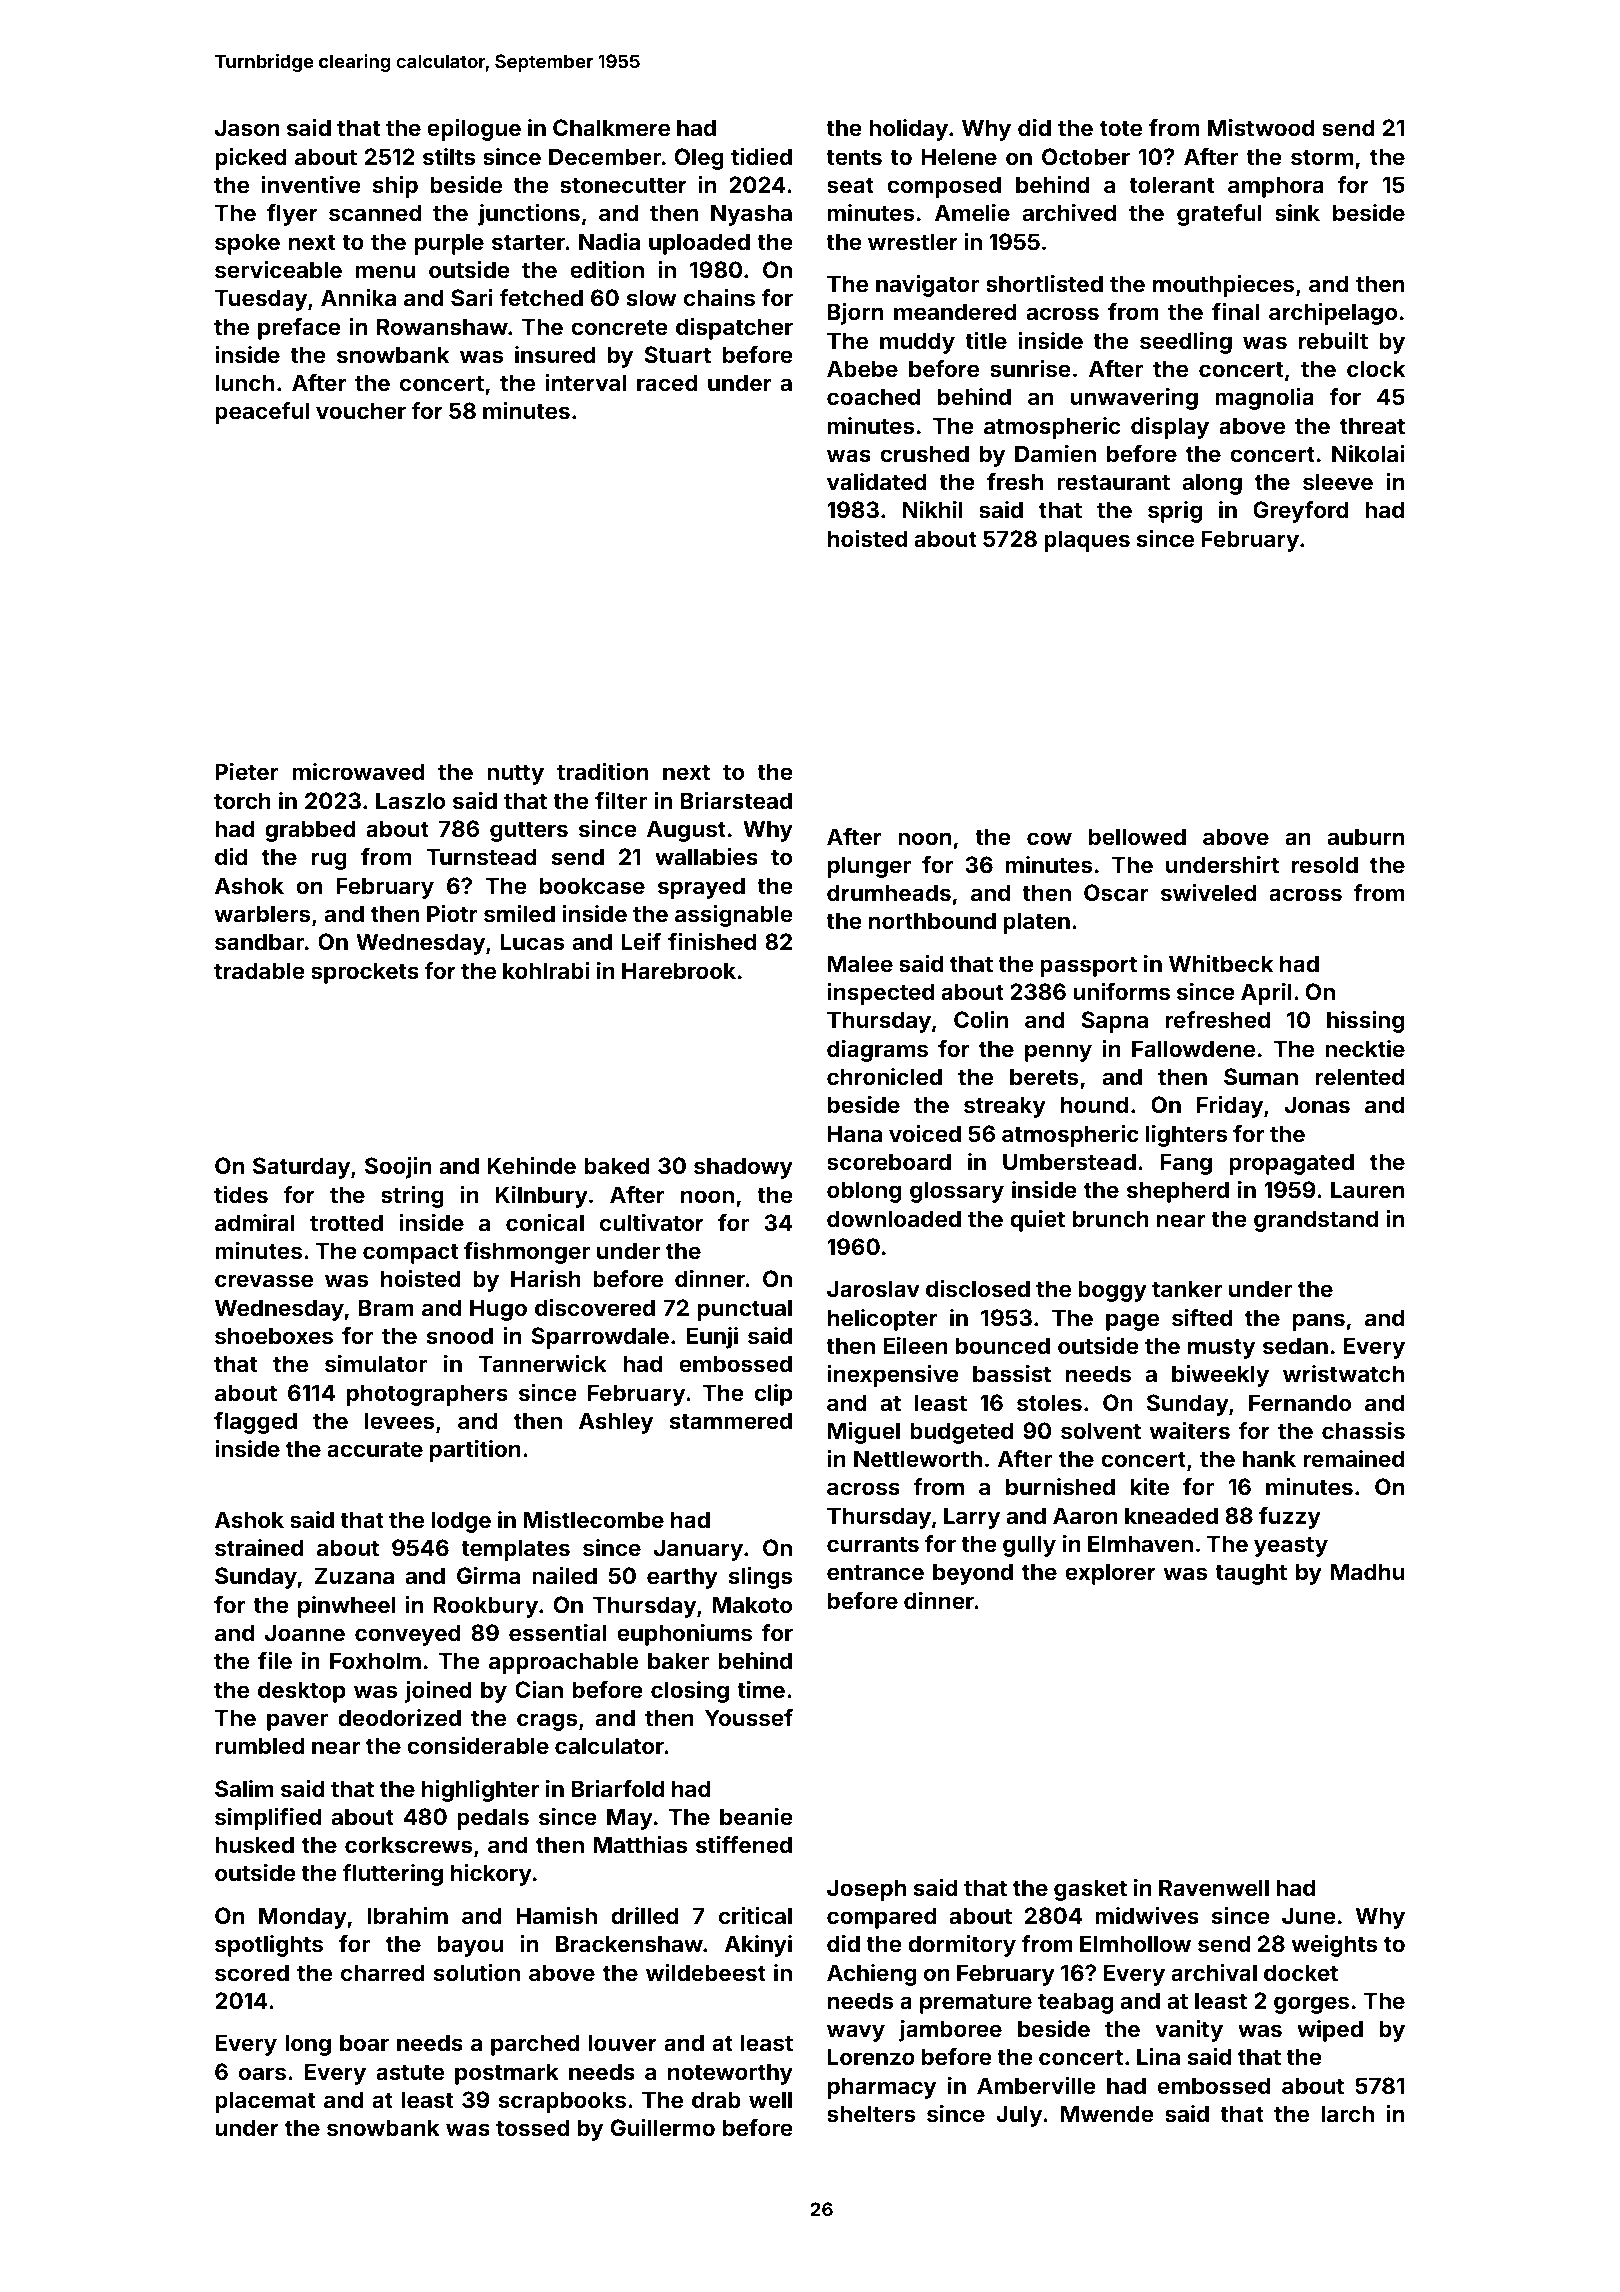 Image resolution: width=1620 pixels, height=2292 pixels. I want to click on compact, so click(410, 1254).
